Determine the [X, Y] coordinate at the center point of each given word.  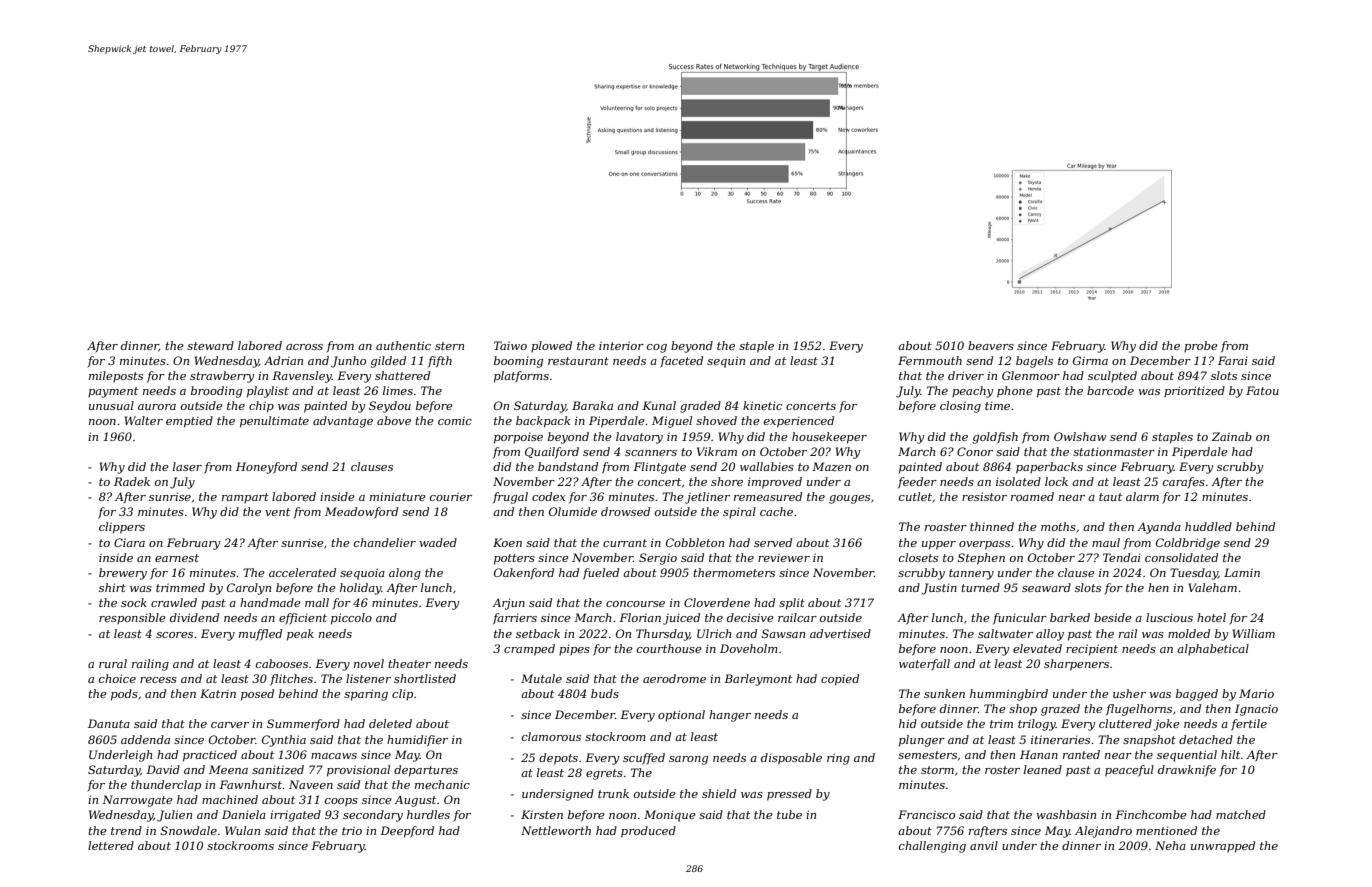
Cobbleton [695, 542]
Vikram [717, 451]
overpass [984, 545]
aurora [157, 407]
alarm [1142, 496]
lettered [111, 845]
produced [648, 832]
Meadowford [361, 513]
